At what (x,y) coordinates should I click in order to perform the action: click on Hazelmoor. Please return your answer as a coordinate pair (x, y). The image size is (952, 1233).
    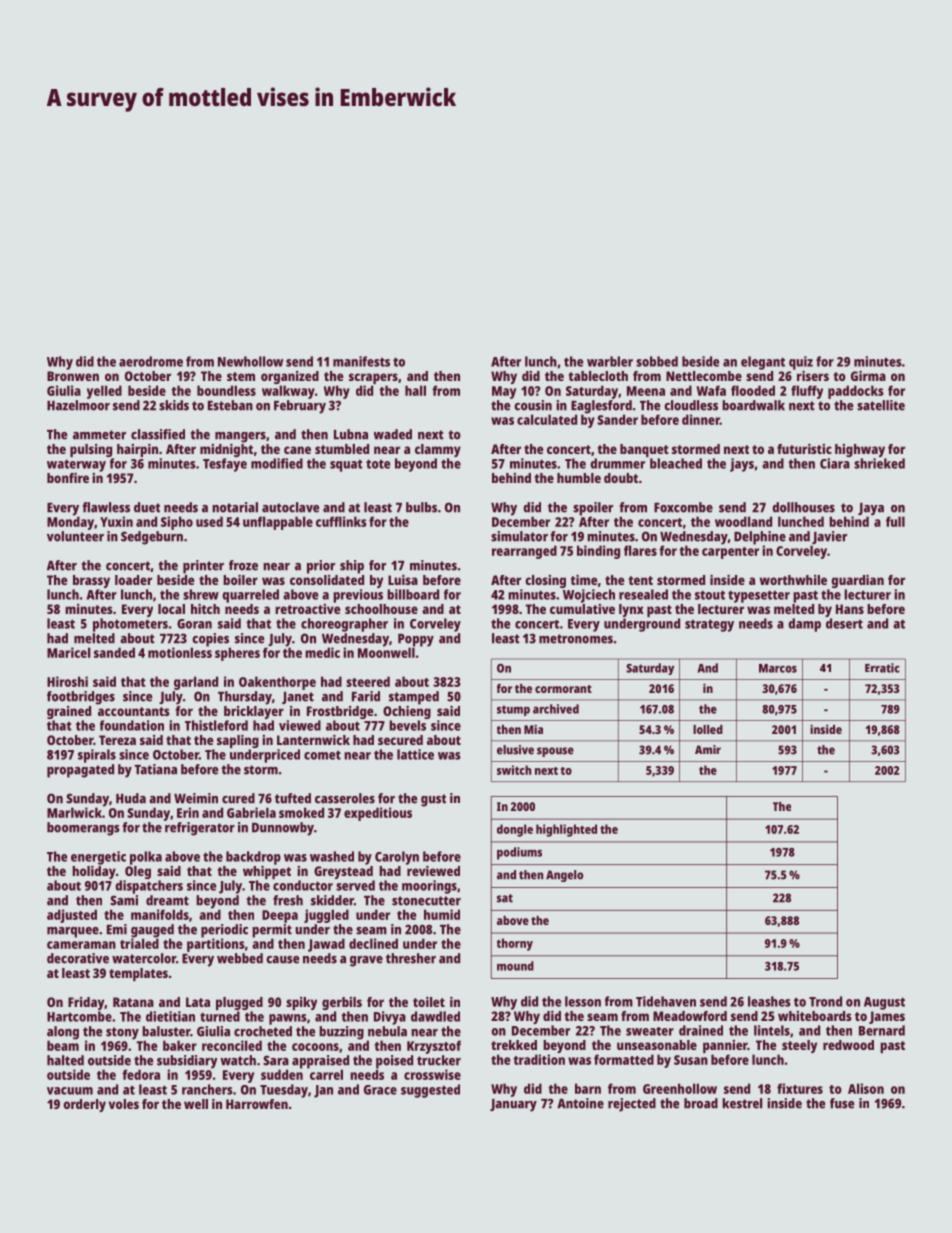
    Looking at the image, I should click on (78, 405).
